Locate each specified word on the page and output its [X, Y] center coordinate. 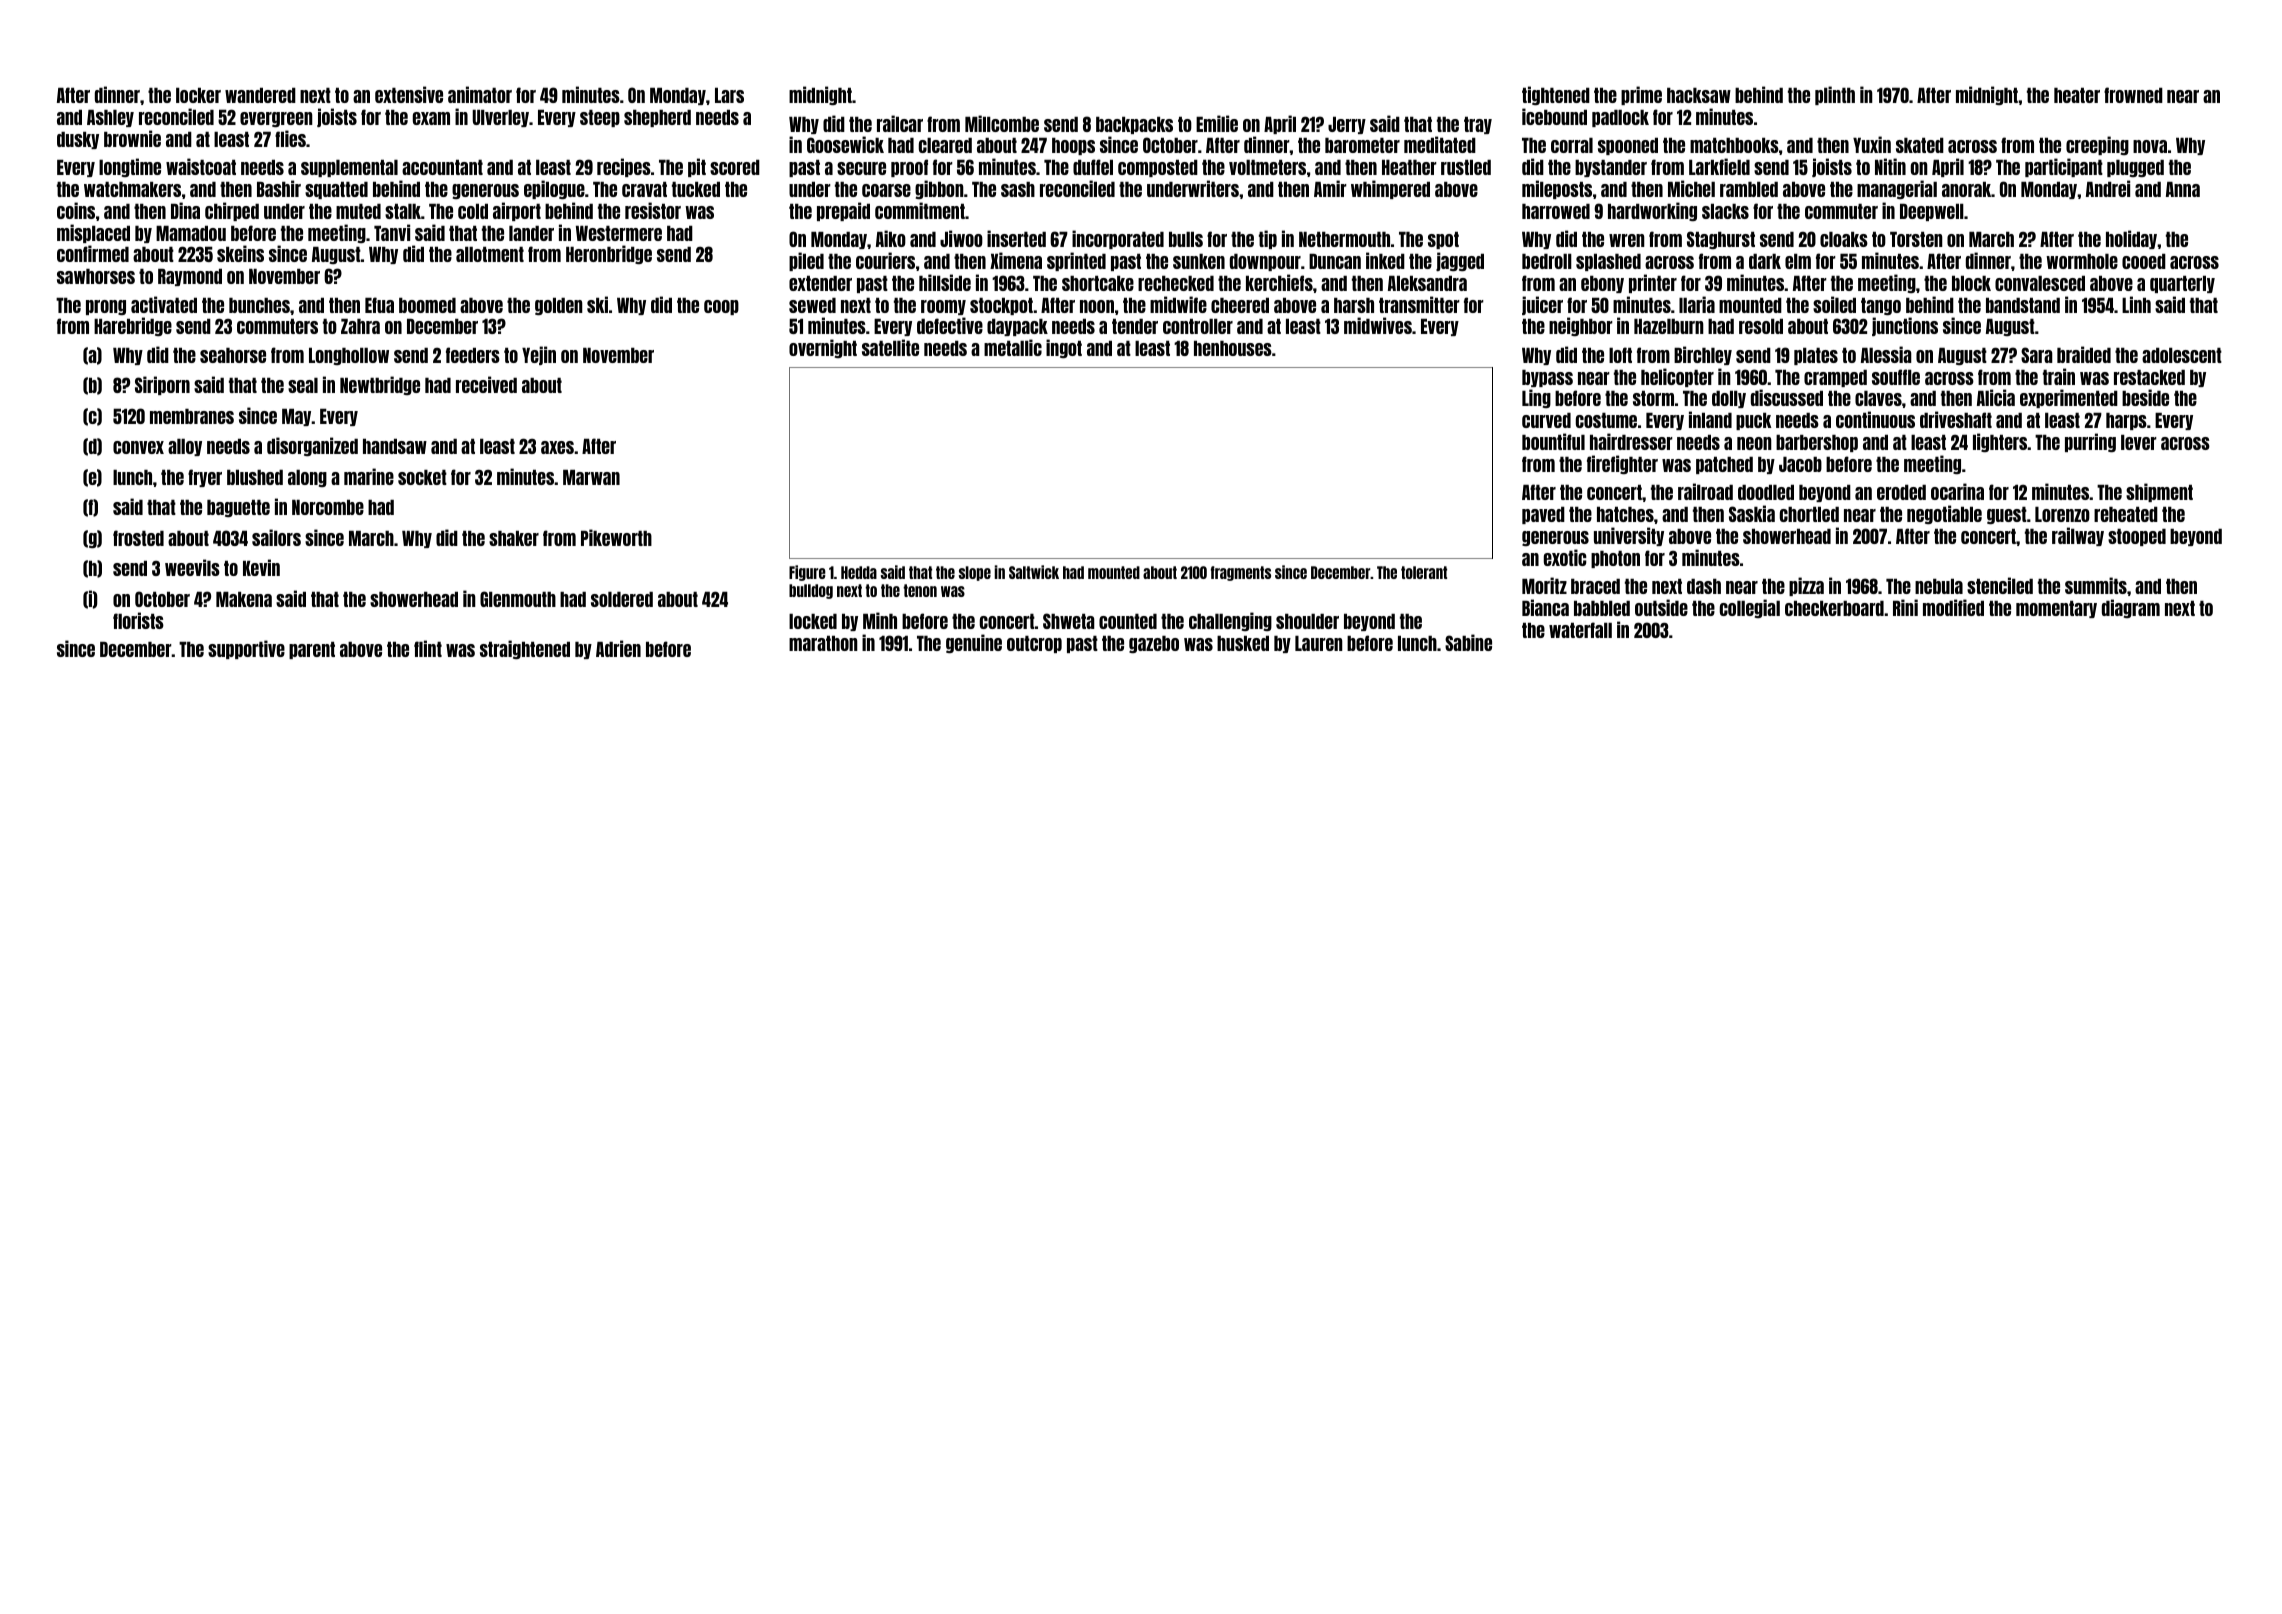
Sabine [1468, 642]
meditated [1440, 144]
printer [1653, 283]
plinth [1835, 95]
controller [1198, 326]
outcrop [1034, 644]
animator [480, 94]
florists [138, 620]
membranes [192, 416]
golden [559, 306]
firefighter [1622, 464]
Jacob [1800, 464]
